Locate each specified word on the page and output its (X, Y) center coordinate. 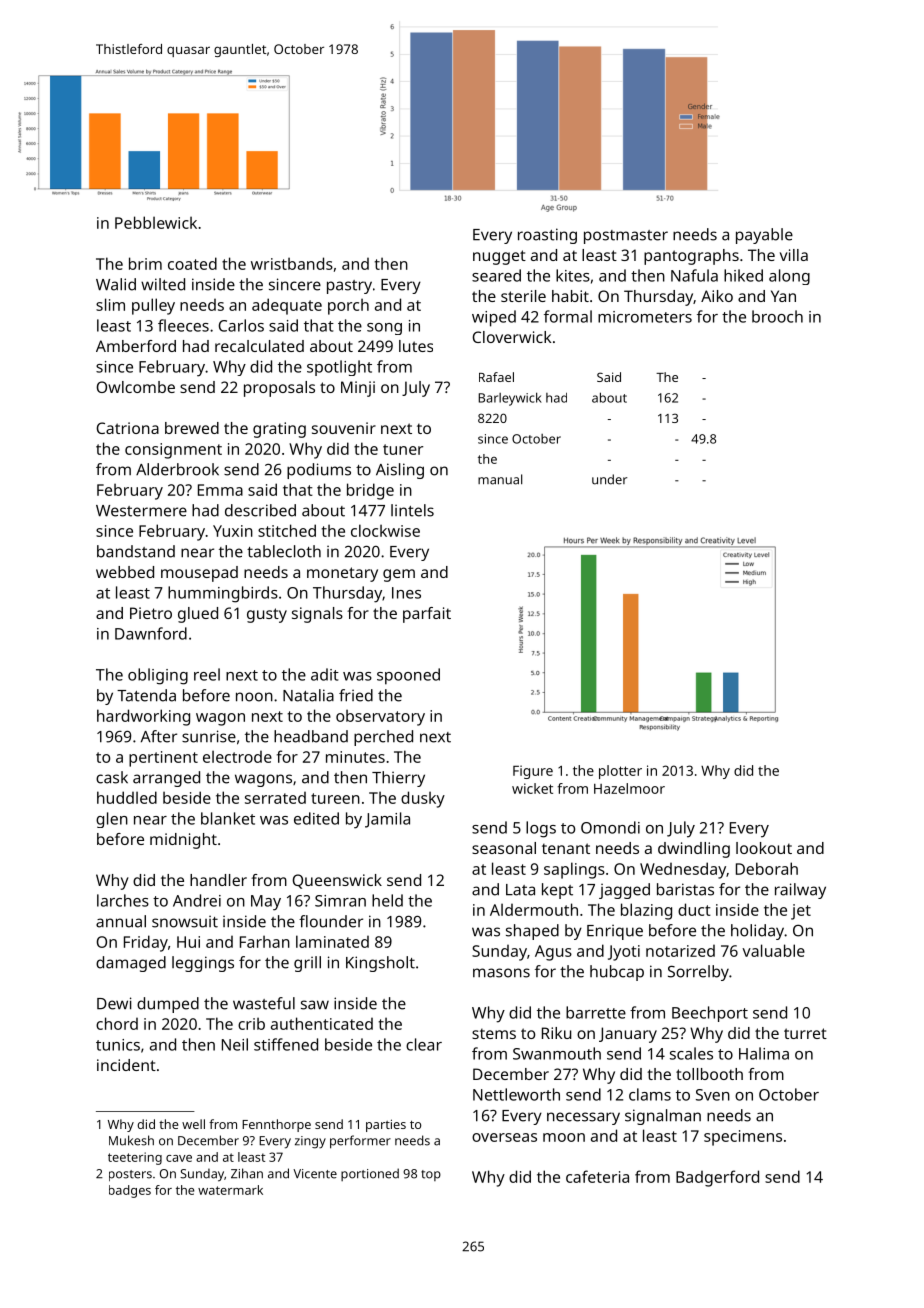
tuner (403, 449)
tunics (118, 1045)
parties (386, 1125)
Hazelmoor (629, 788)
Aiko (717, 296)
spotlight (339, 368)
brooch (777, 316)
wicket (532, 788)
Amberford (136, 346)
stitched (287, 530)
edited (316, 818)
